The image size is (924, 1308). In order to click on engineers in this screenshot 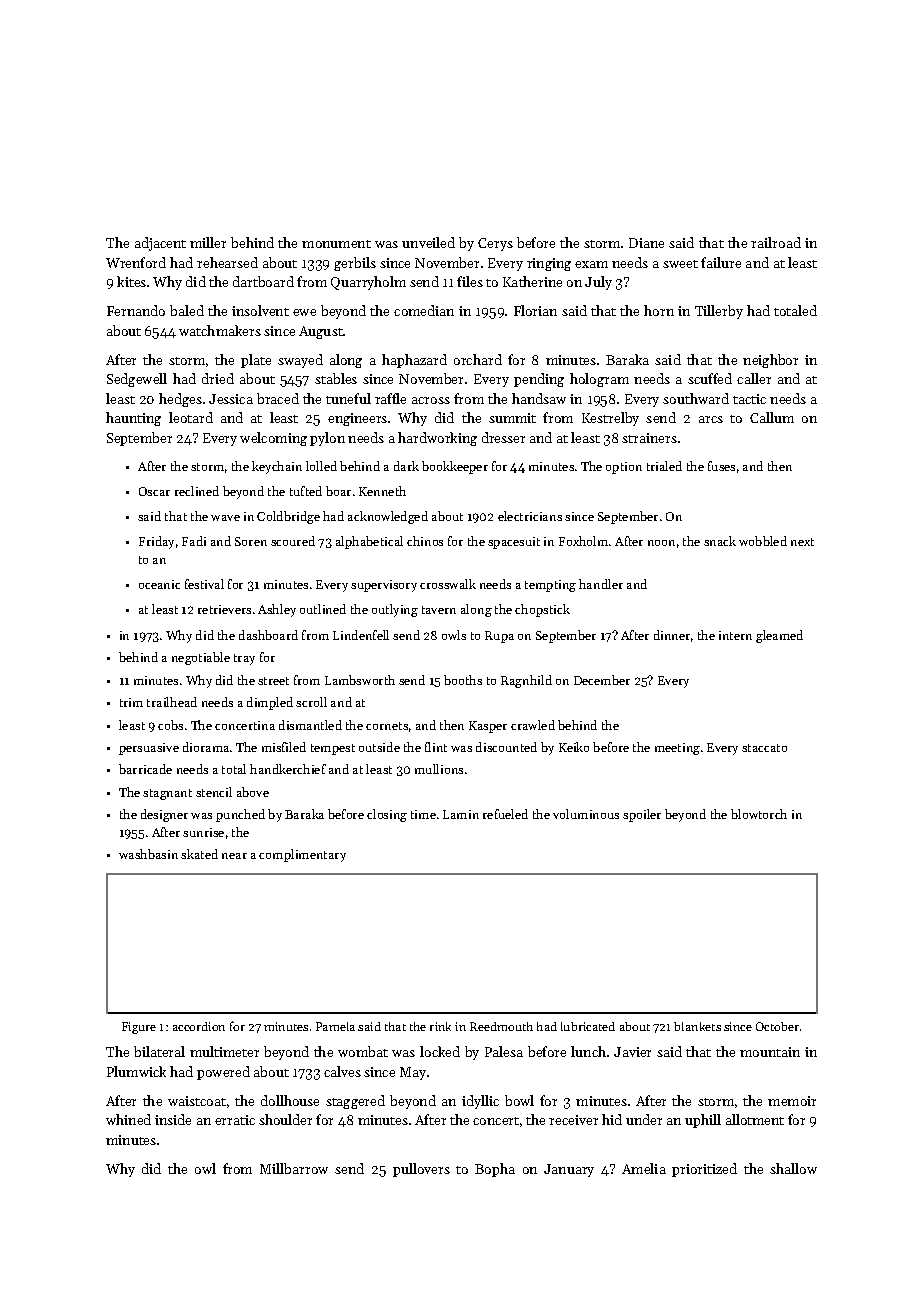, I will do `click(357, 419)`.
